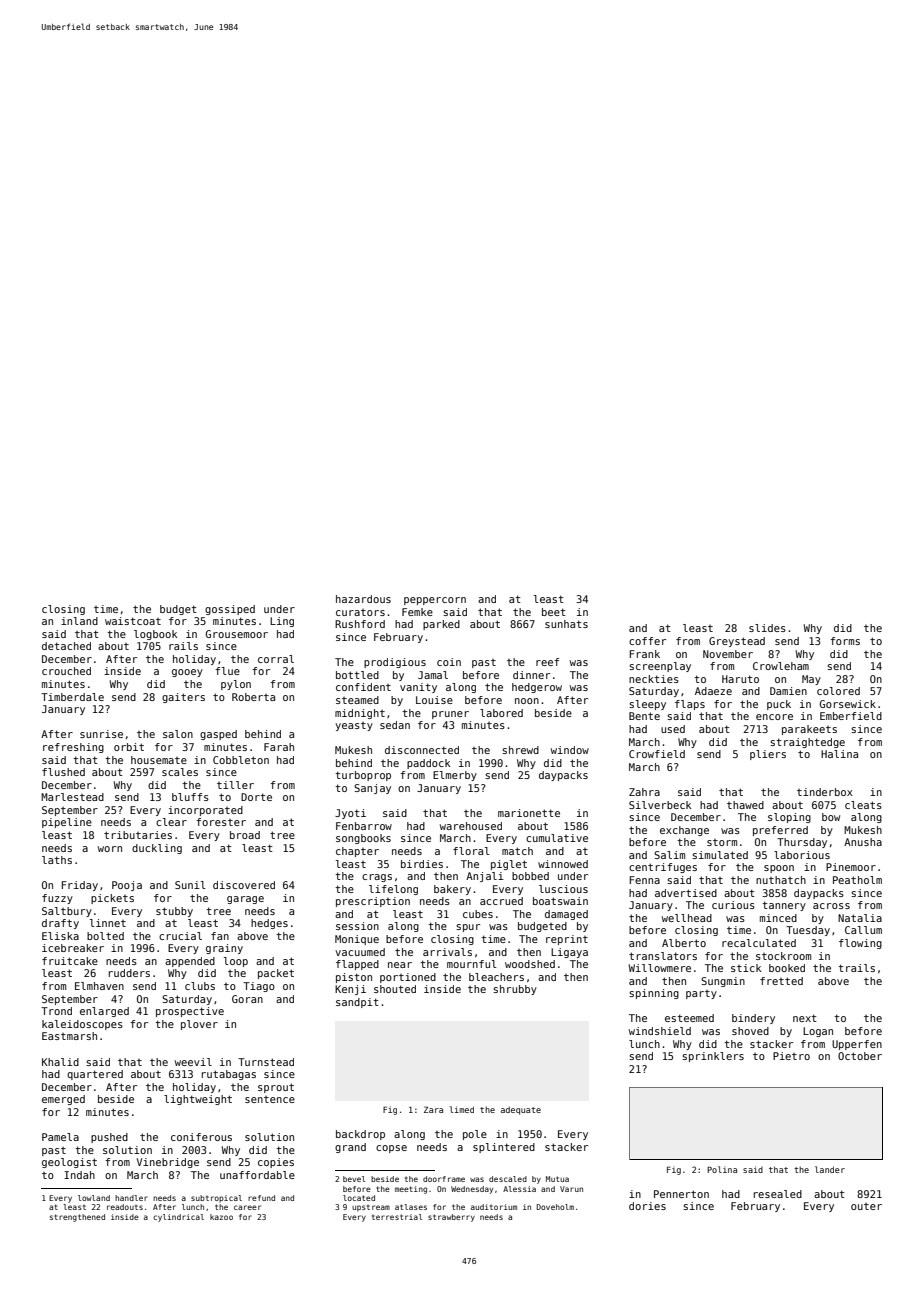  Describe the element at coordinates (72, 797) in the page. I see `Marlestead` at that location.
